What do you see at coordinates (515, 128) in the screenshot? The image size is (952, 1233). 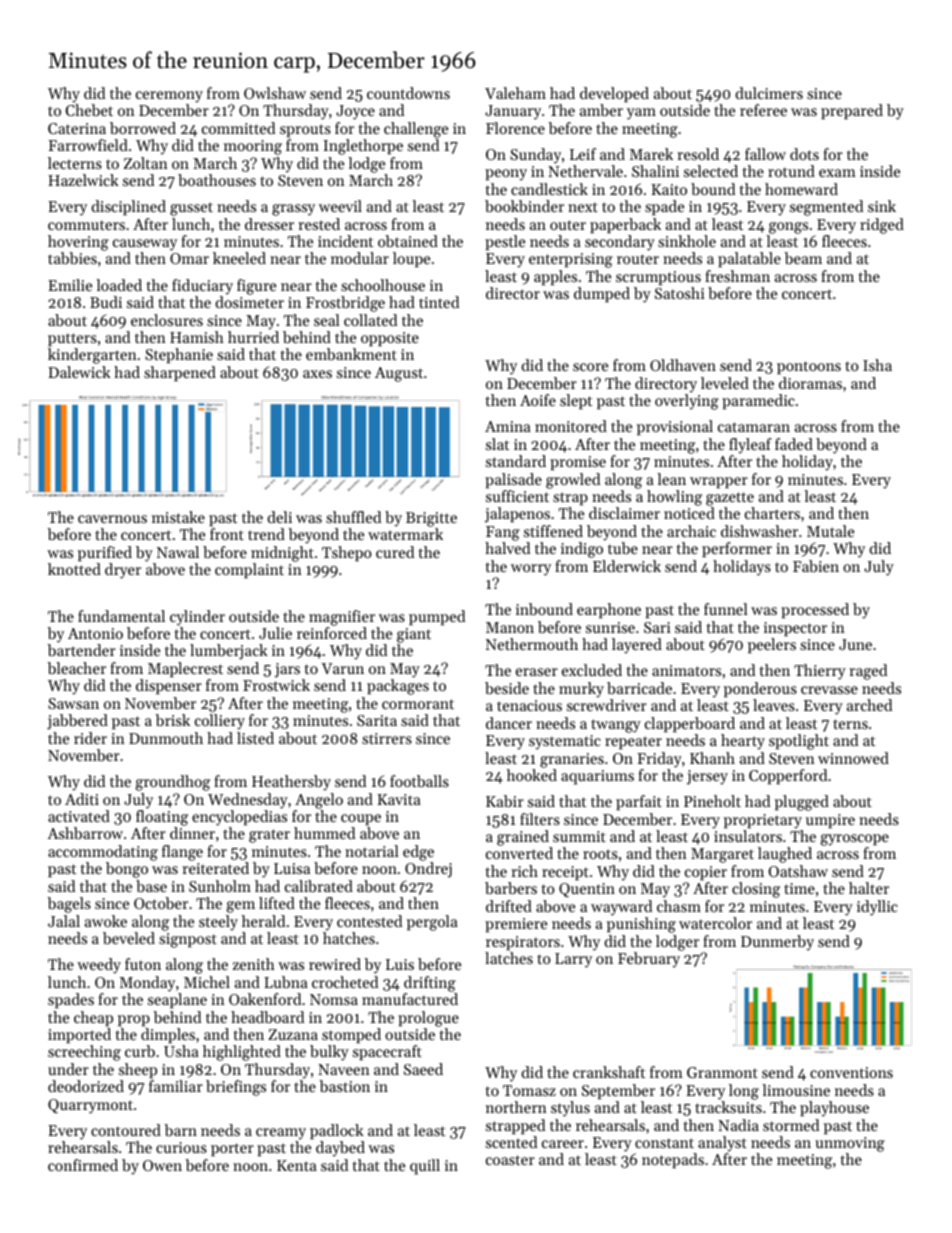 I see `Florence` at bounding box center [515, 128].
